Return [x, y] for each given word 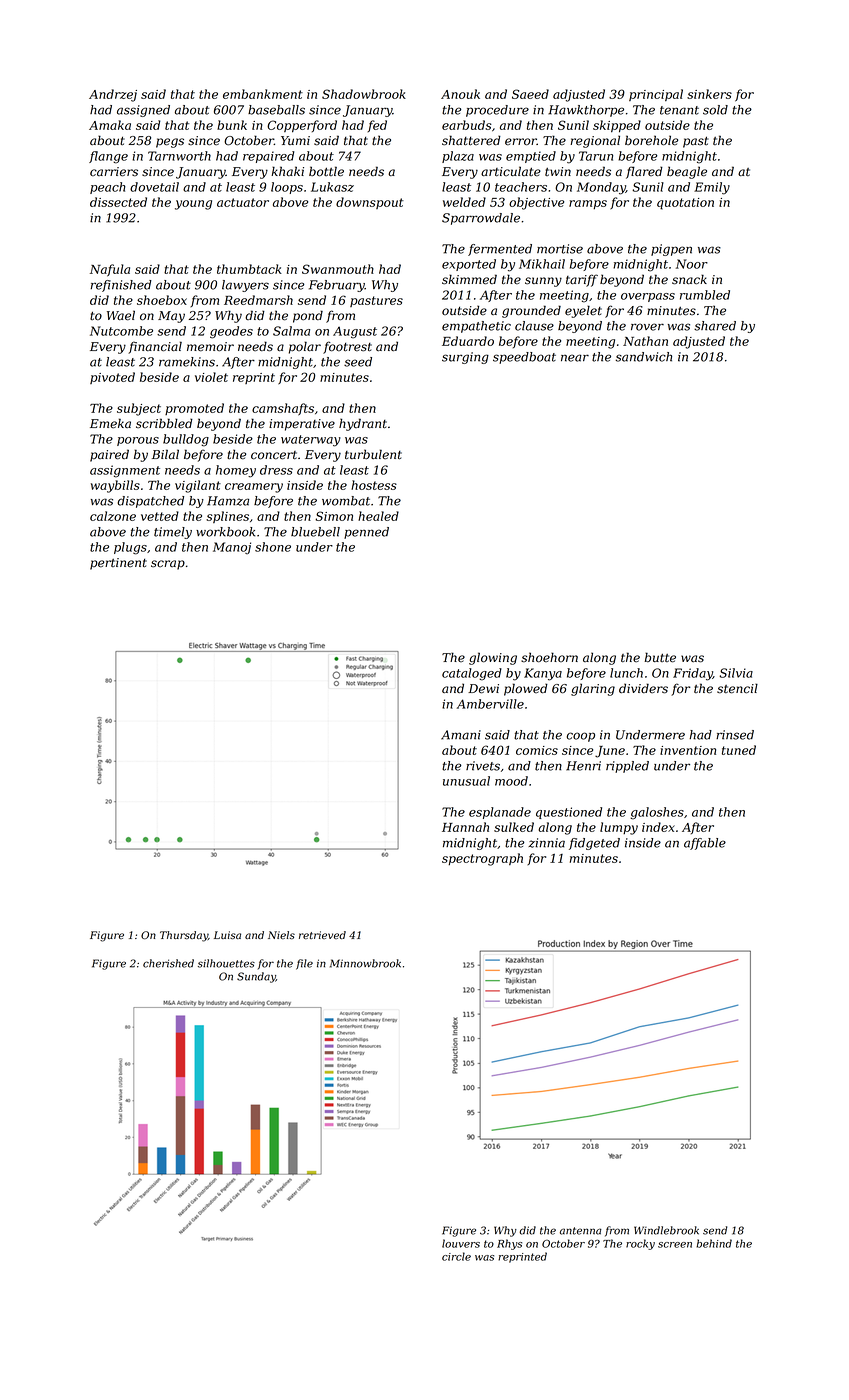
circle [456, 1256]
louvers [461, 1243]
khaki [287, 171]
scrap [168, 565]
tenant [679, 110]
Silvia [736, 673]
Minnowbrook [365, 963]
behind [714, 1243]
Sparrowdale [481, 219]
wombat [346, 501]
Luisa [227, 935]
